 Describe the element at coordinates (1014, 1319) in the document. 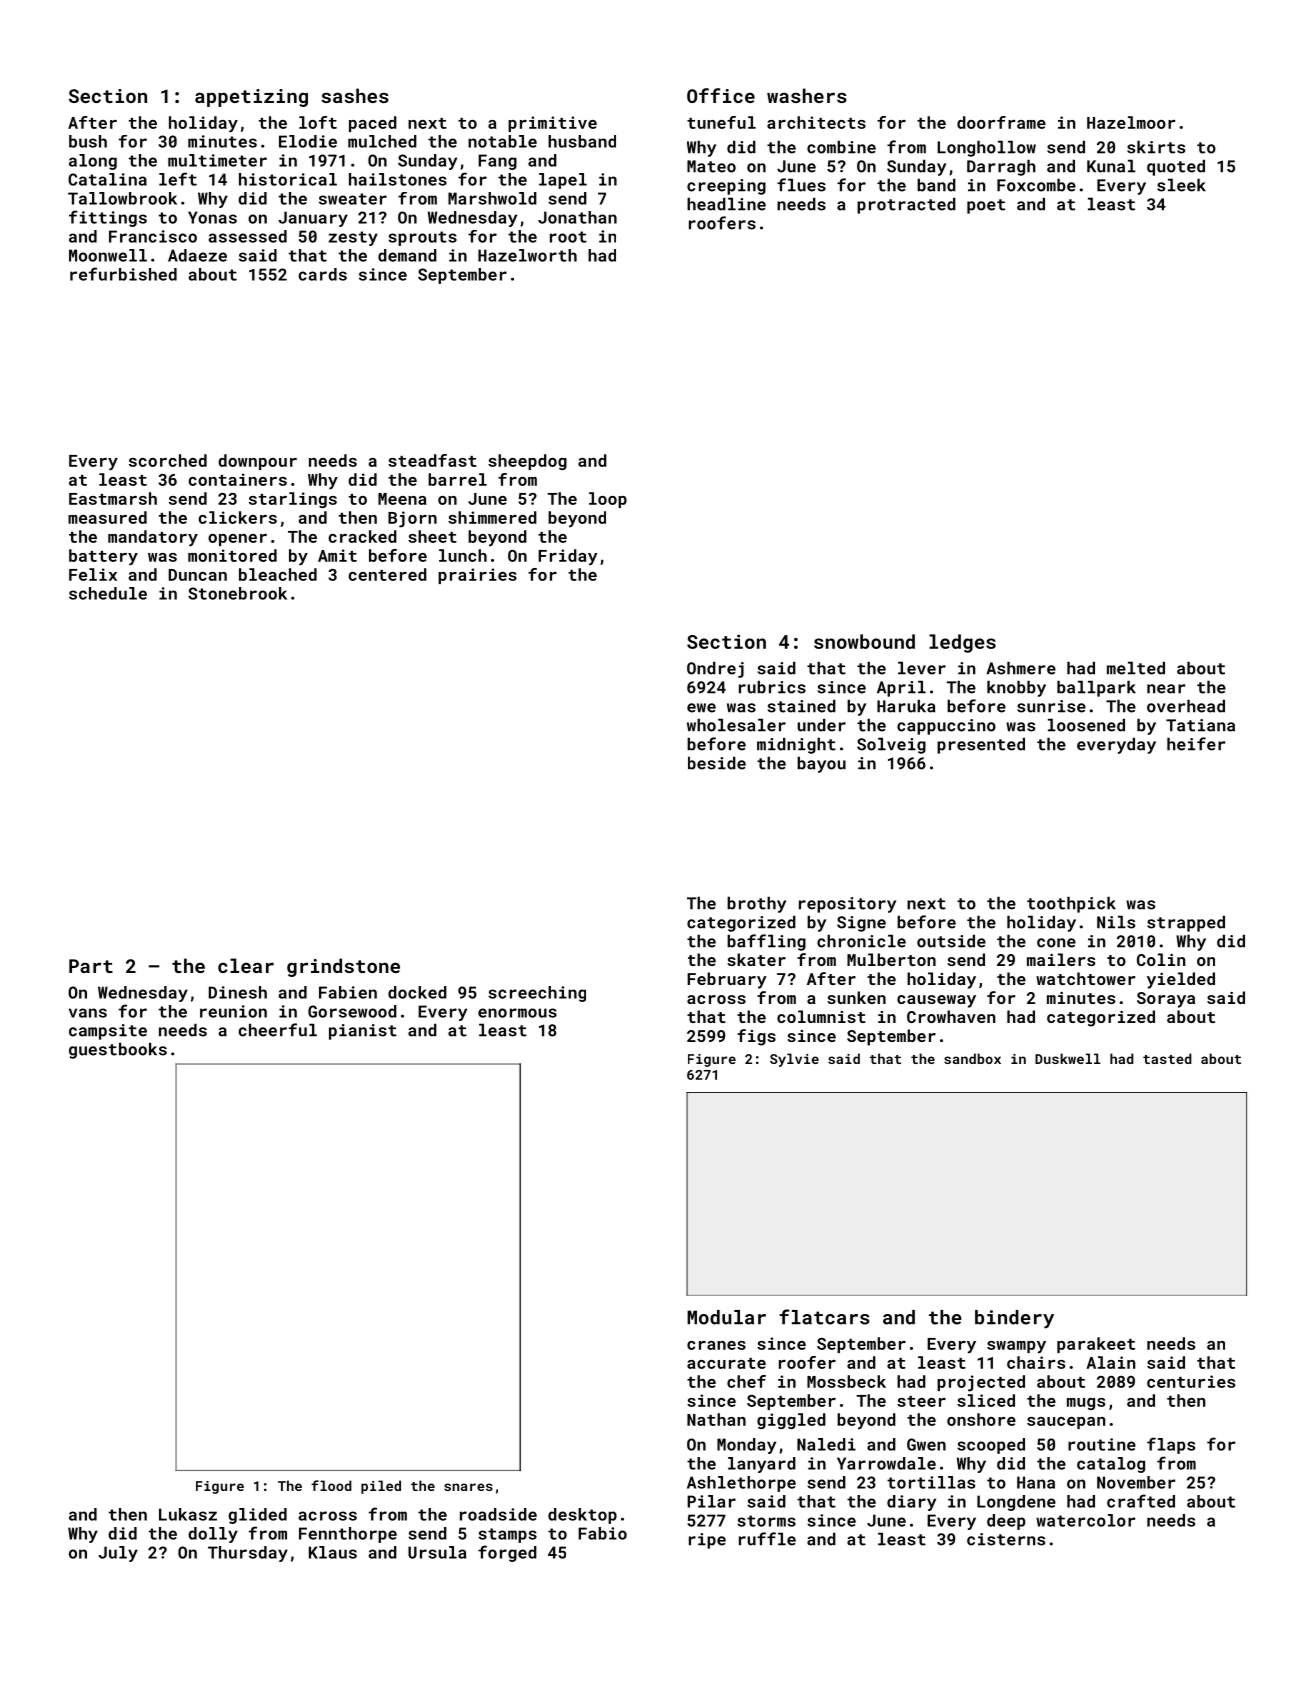

I see `bindery` at that location.
